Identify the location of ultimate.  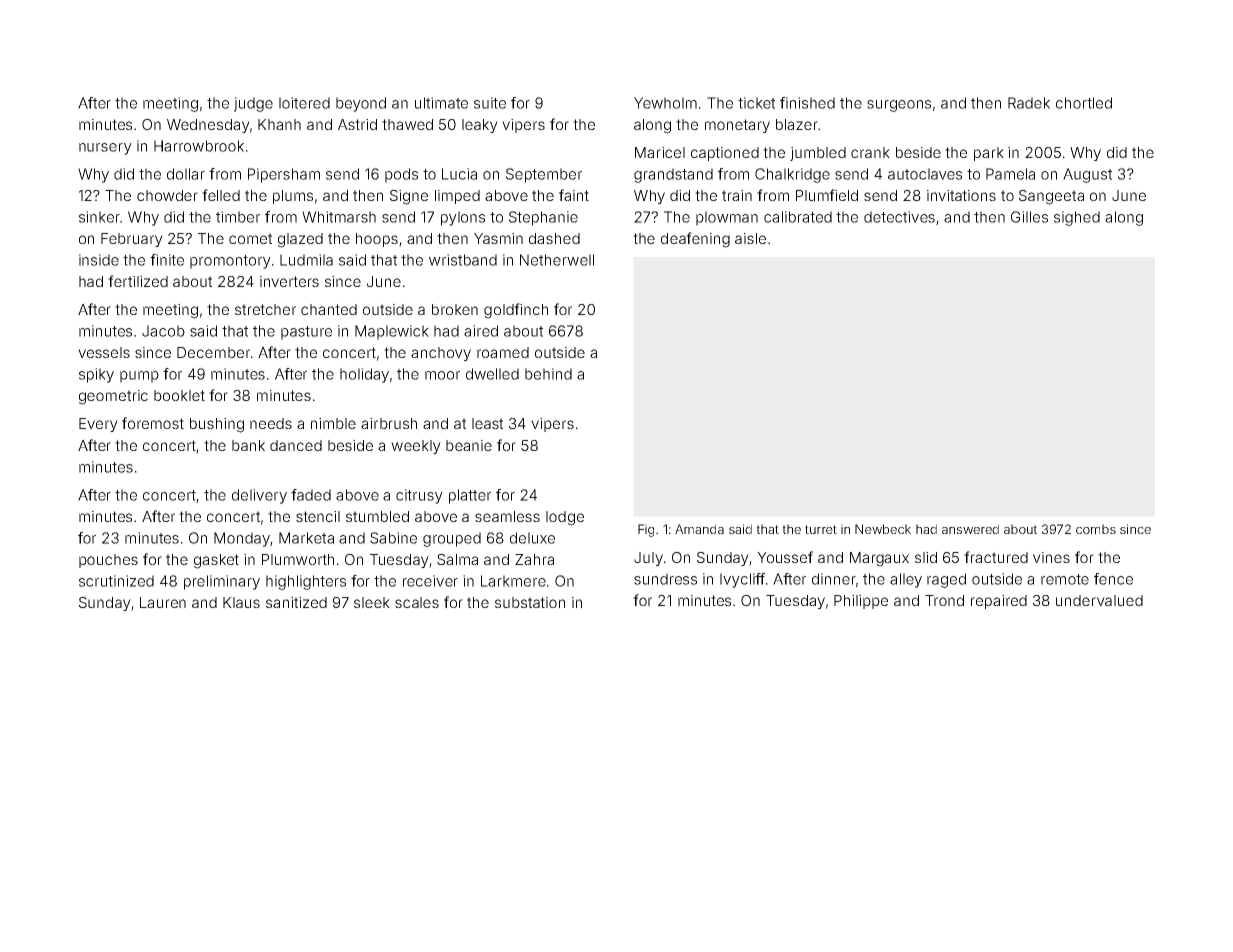
(441, 103).
